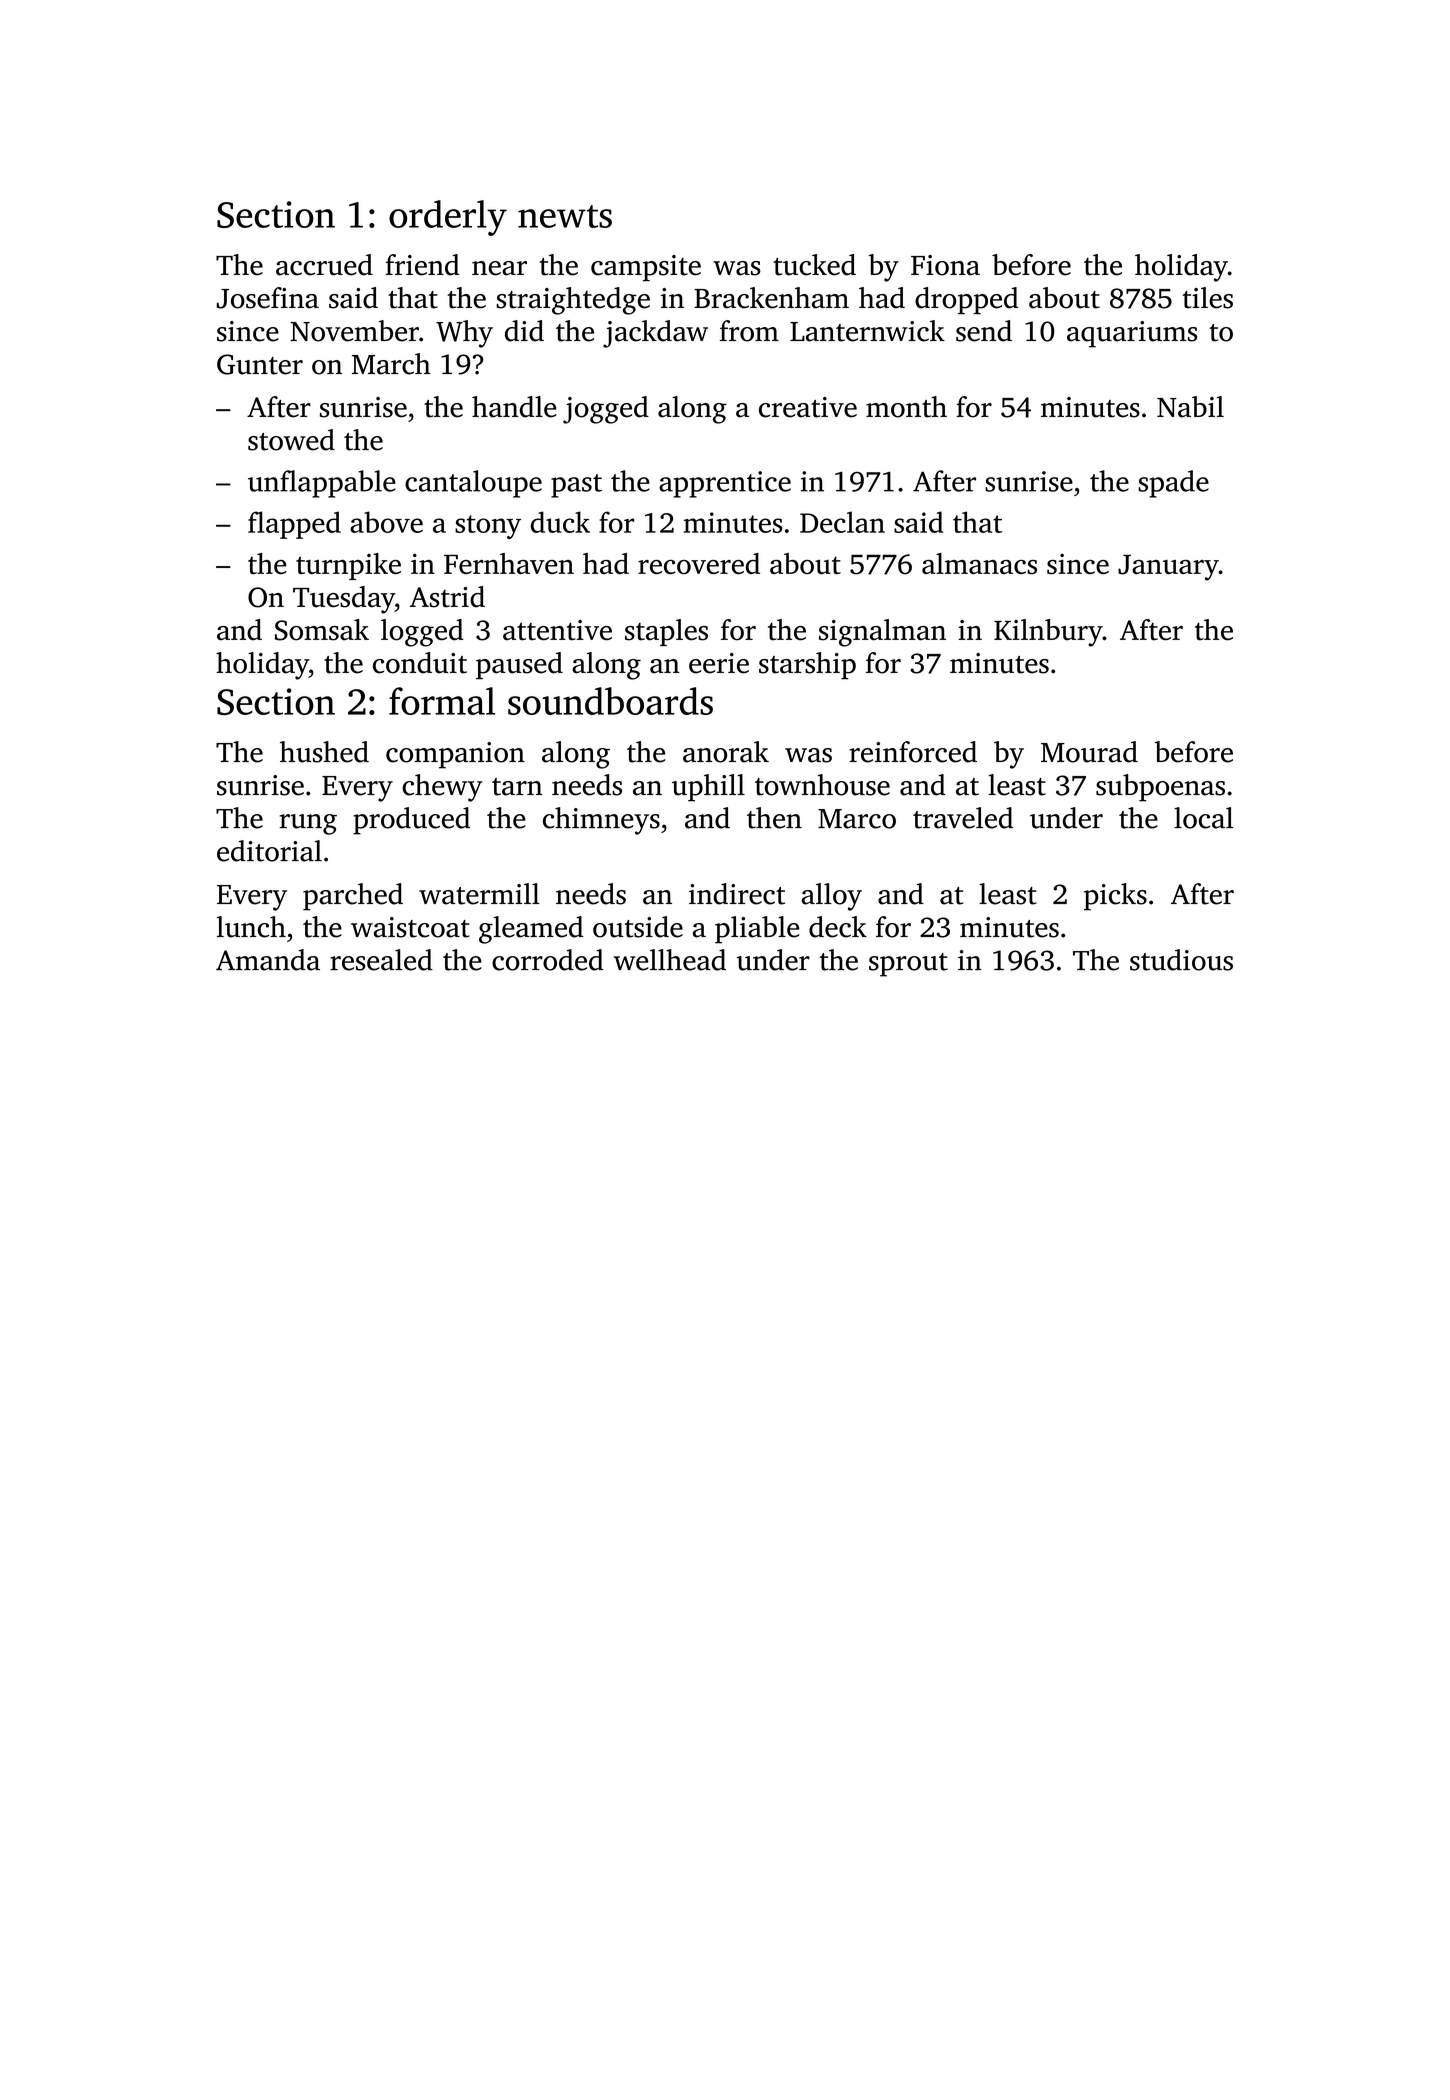  I want to click on handle, so click(514, 407).
